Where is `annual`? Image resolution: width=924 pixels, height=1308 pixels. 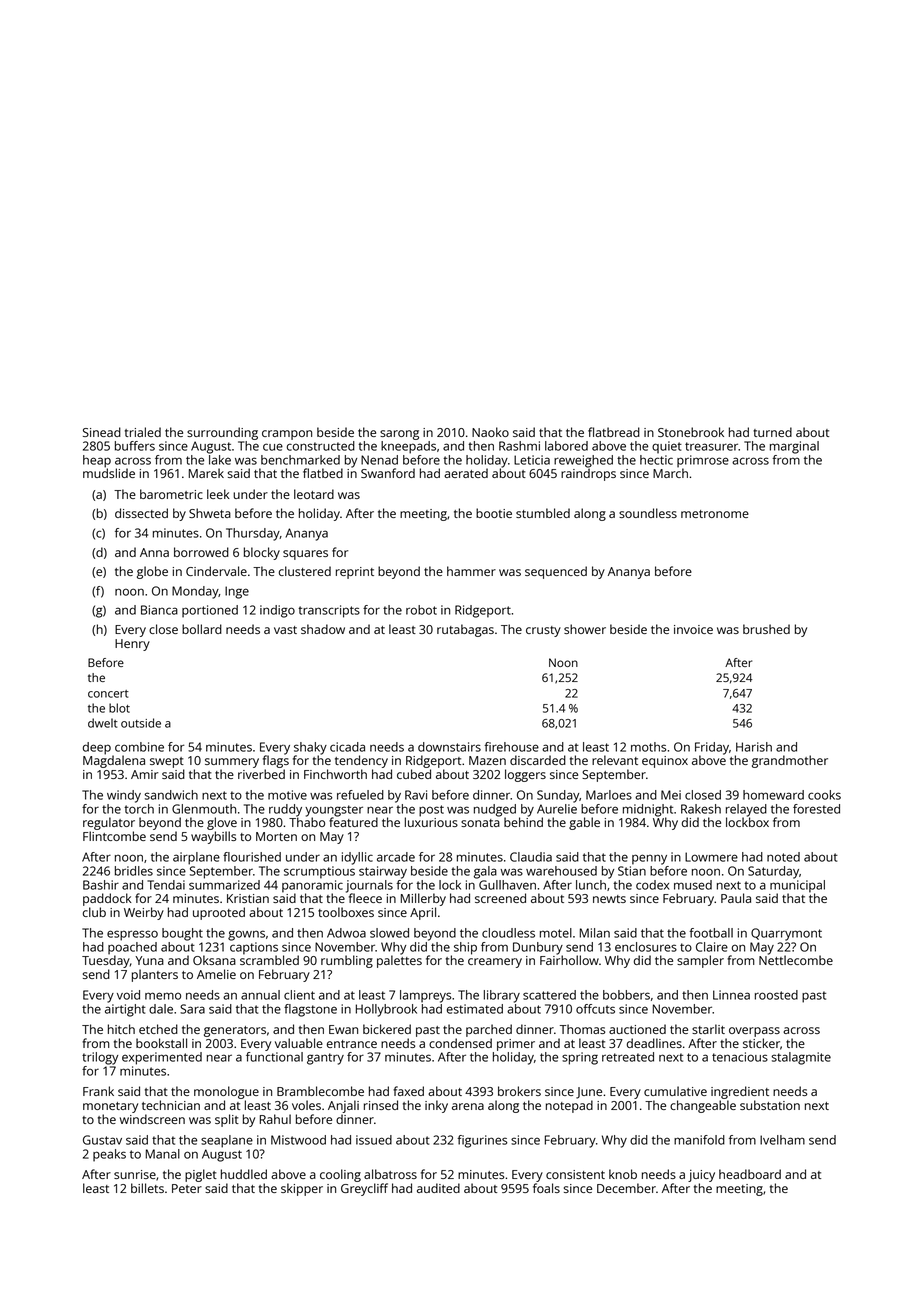
annual is located at coordinates (260, 995).
